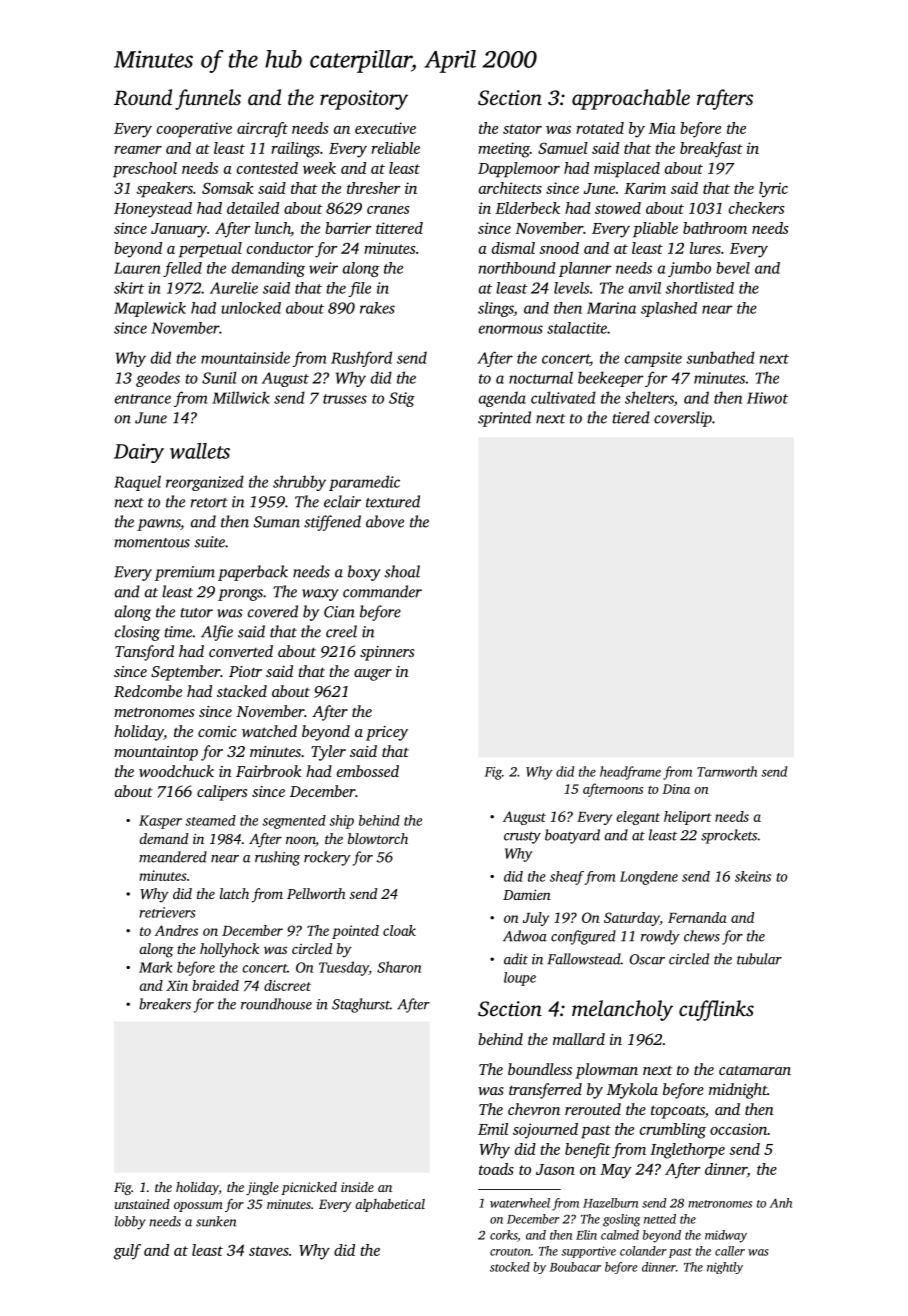 This page has height=1316, width=908. What do you see at coordinates (142, 1204) in the page?
I see `unstained` at bounding box center [142, 1204].
